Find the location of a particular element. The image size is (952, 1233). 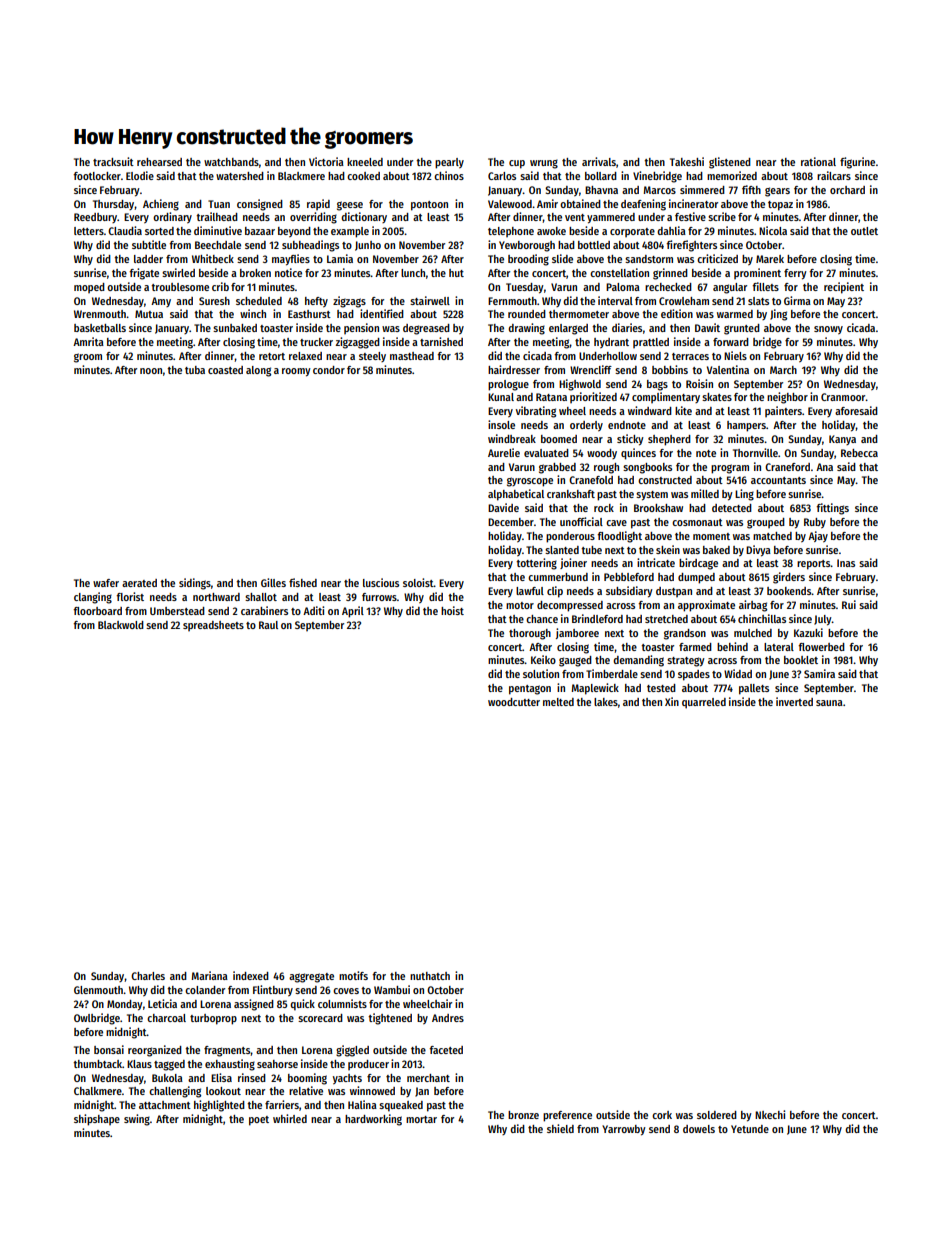

chinos is located at coordinates (449, 175).
